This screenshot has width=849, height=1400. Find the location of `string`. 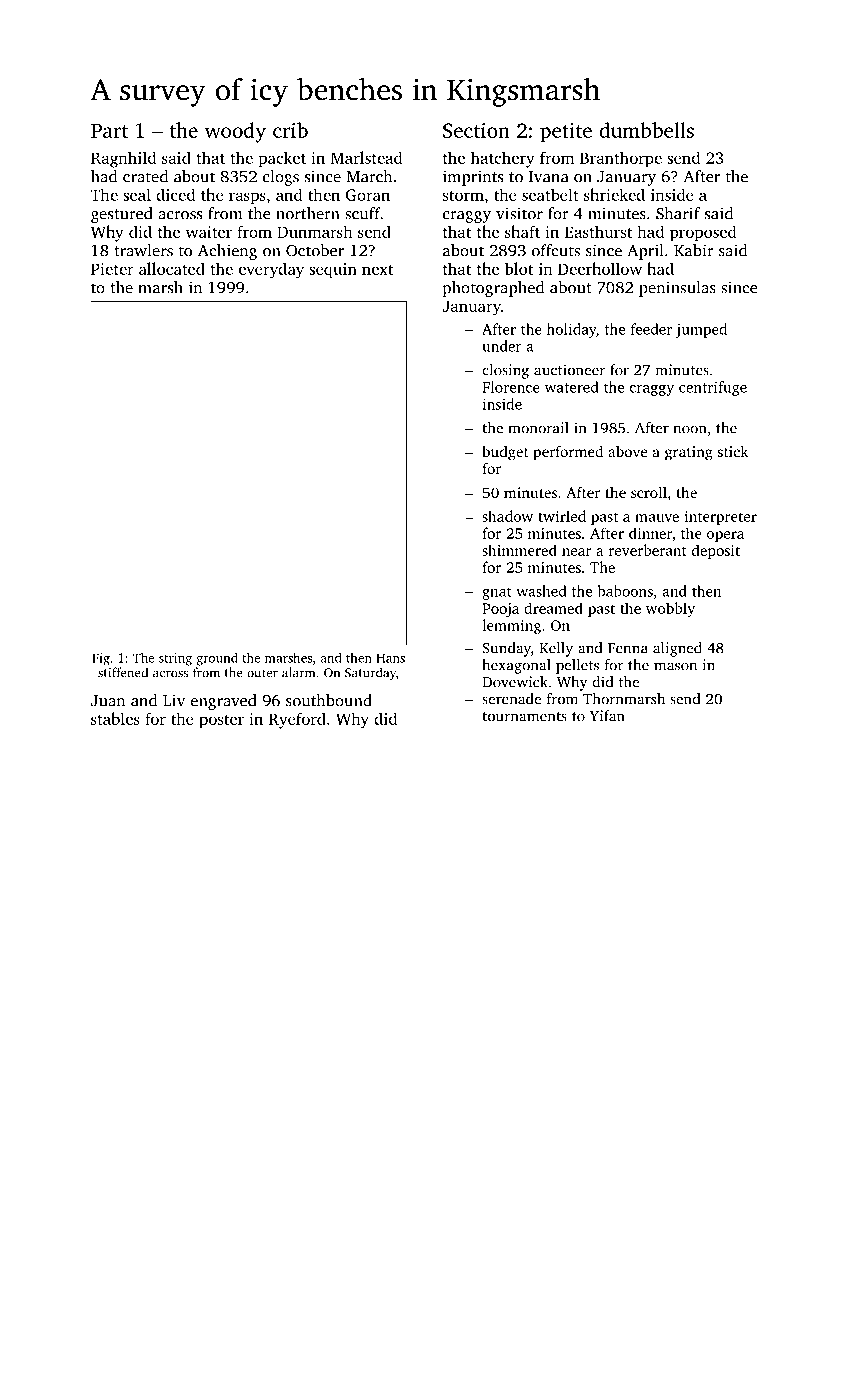

string is located at coordinates (175, 659).
